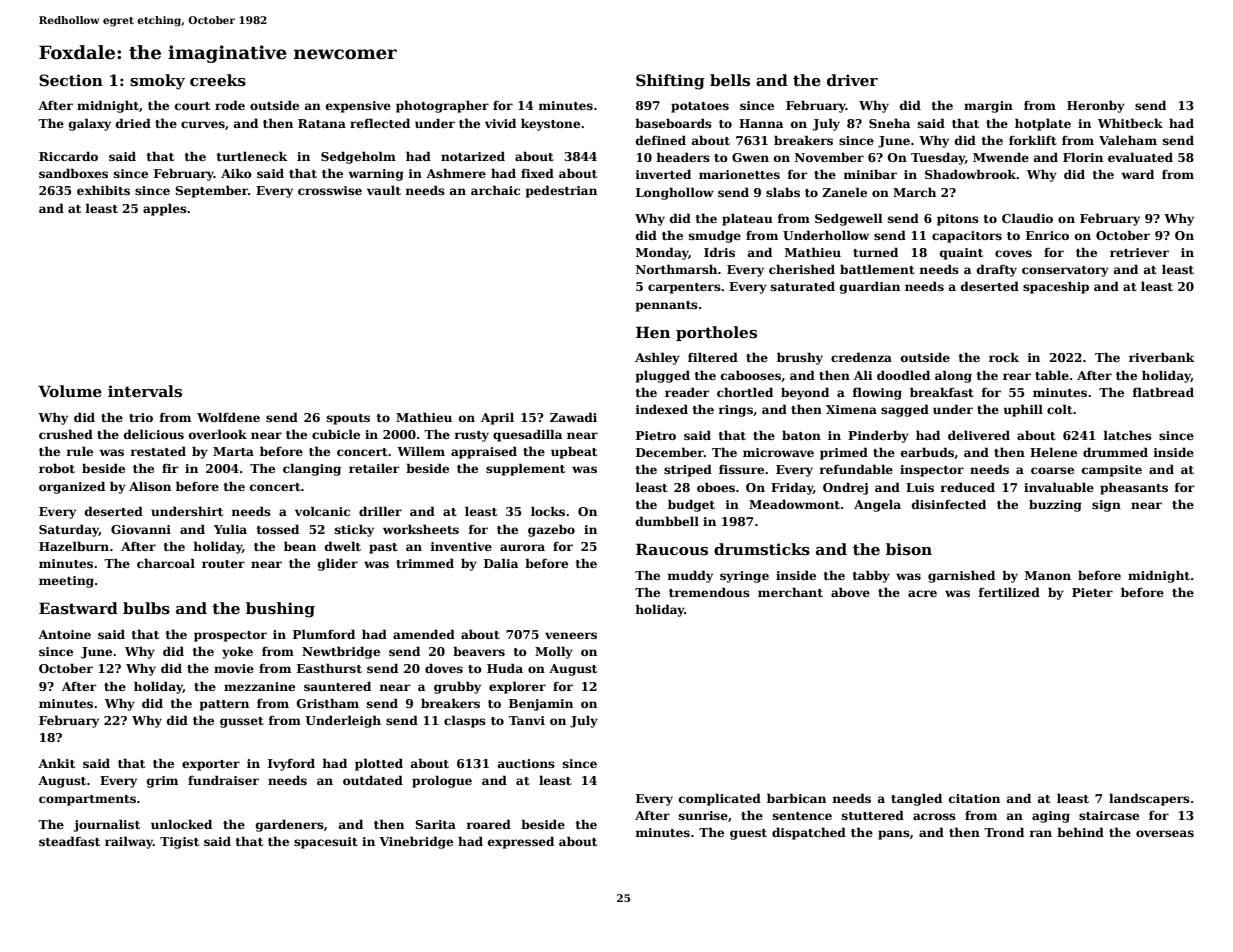  What do you see at coordinates (809, 833) in the screenshot?
I see `dispatched` at bounding box center [809, 833].
